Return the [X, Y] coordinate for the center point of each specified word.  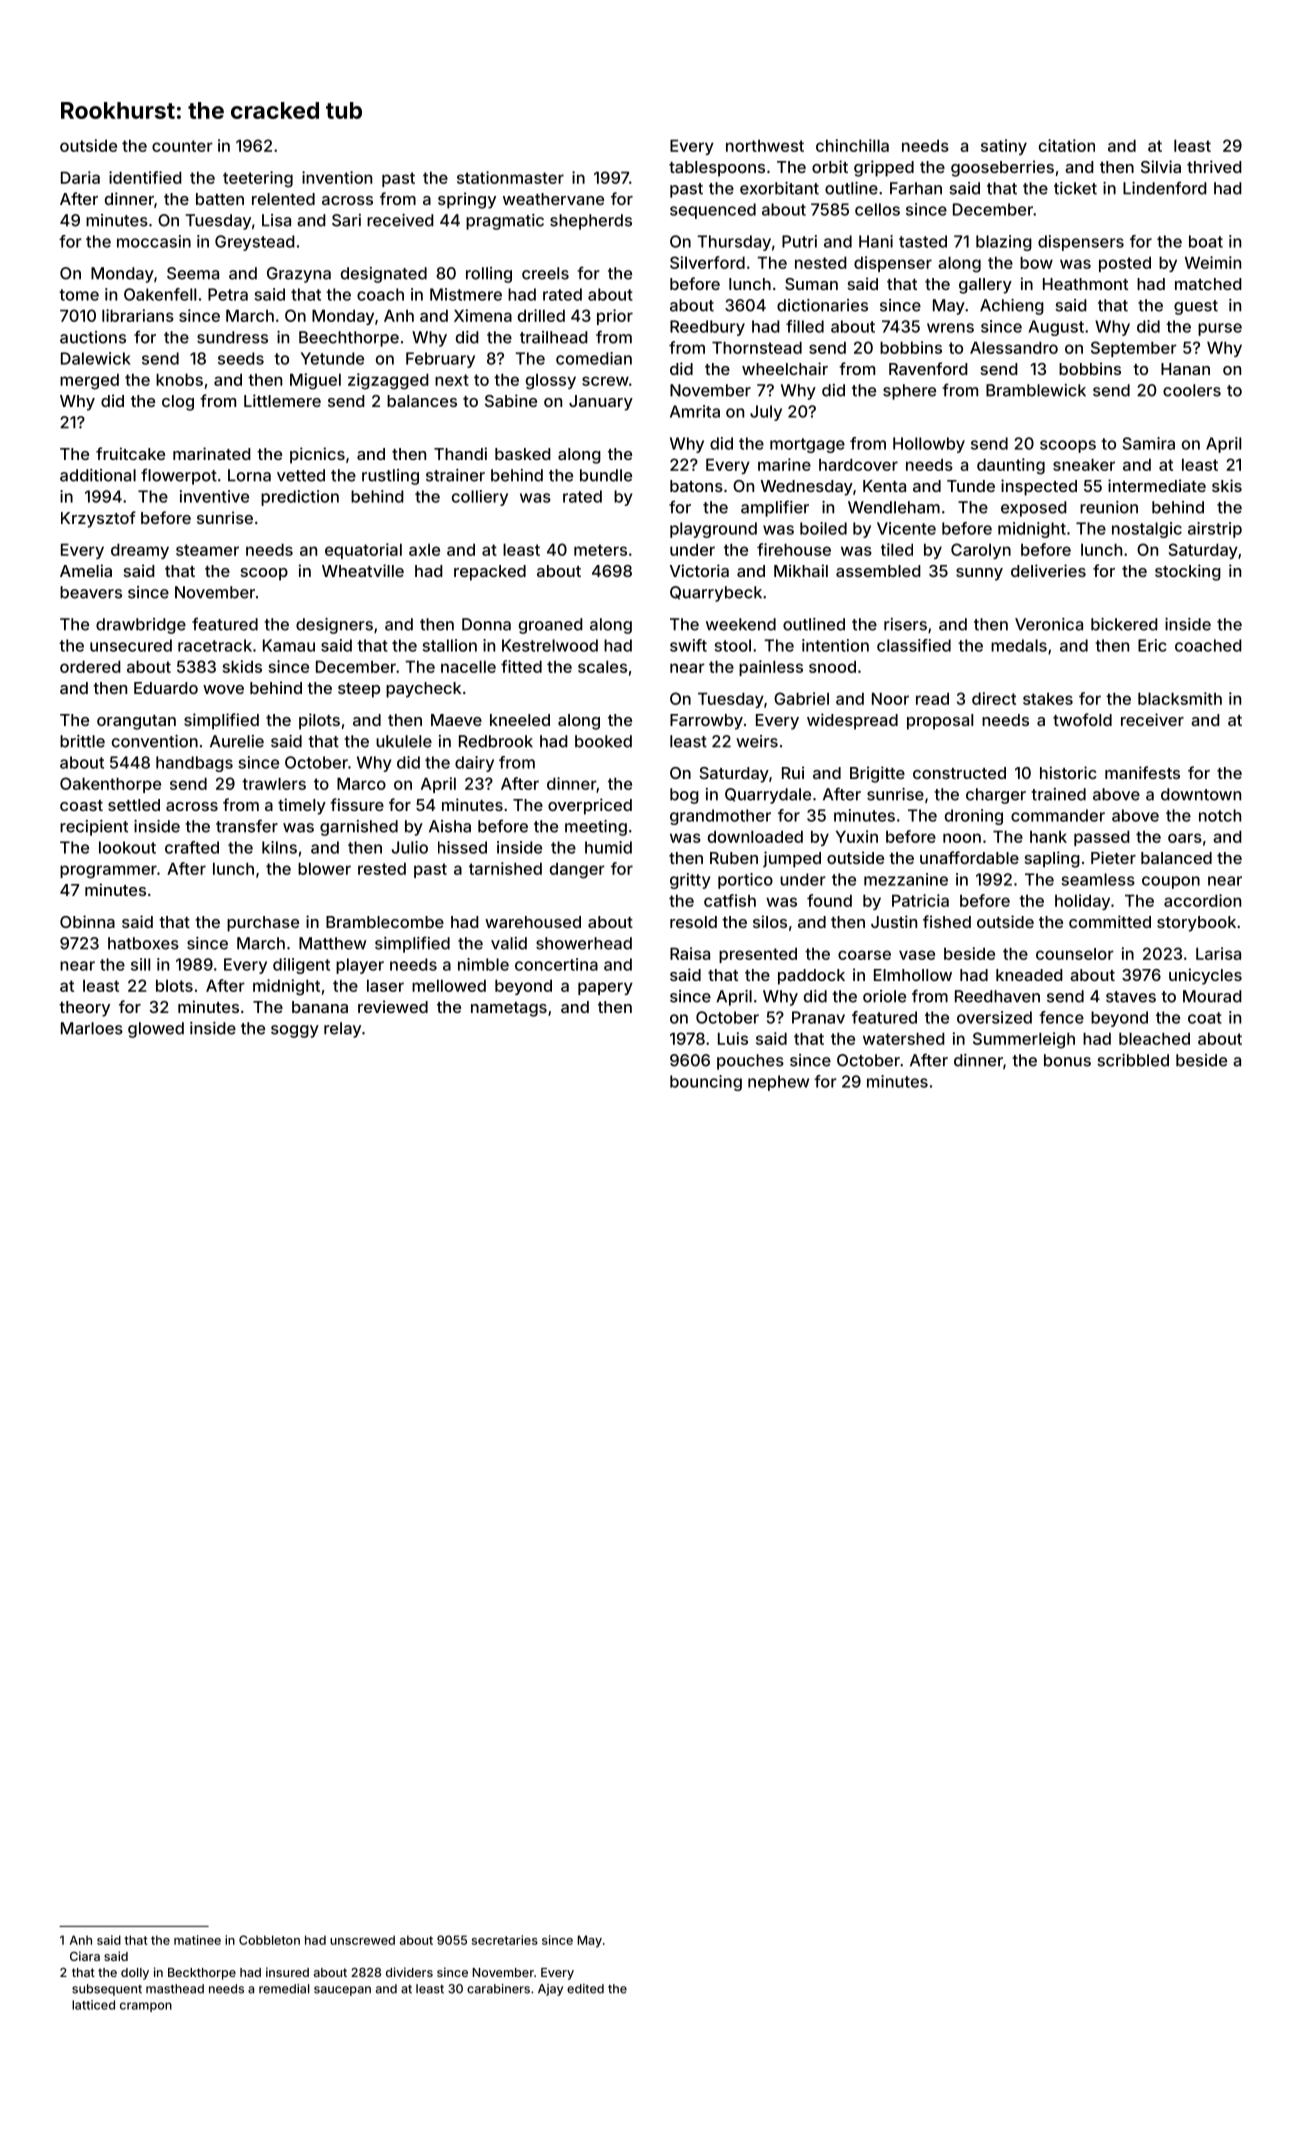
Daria [80, 177]
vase [917, 955]
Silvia [1161, 166]
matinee [197, 1940]
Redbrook [496, 741]
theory [84, 1009]
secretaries [505, 1940]
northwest [765, 146]
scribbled [1133, 1060]
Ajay [550, 1990]
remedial [284, 1989]
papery [605, 988]
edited [585, 1989]
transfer [247, 826]
